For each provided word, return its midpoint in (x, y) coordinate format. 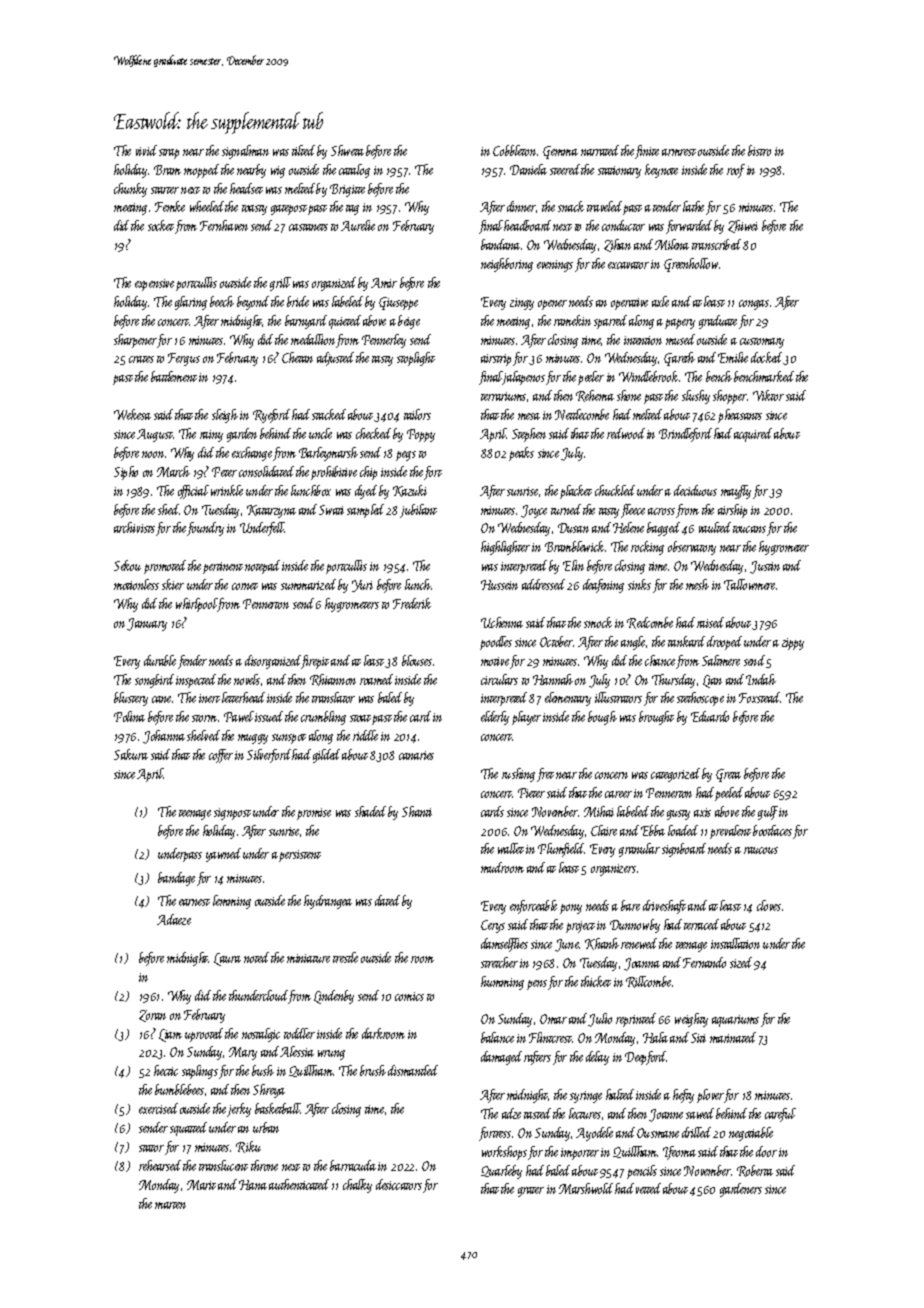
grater (531, 1192)
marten (170, 1205)
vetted (648, 1188)
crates (141, 359)
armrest (679, 152)
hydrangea (328, 902)
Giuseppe (398, 303)
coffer (221, 756)
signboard (684, 850)
